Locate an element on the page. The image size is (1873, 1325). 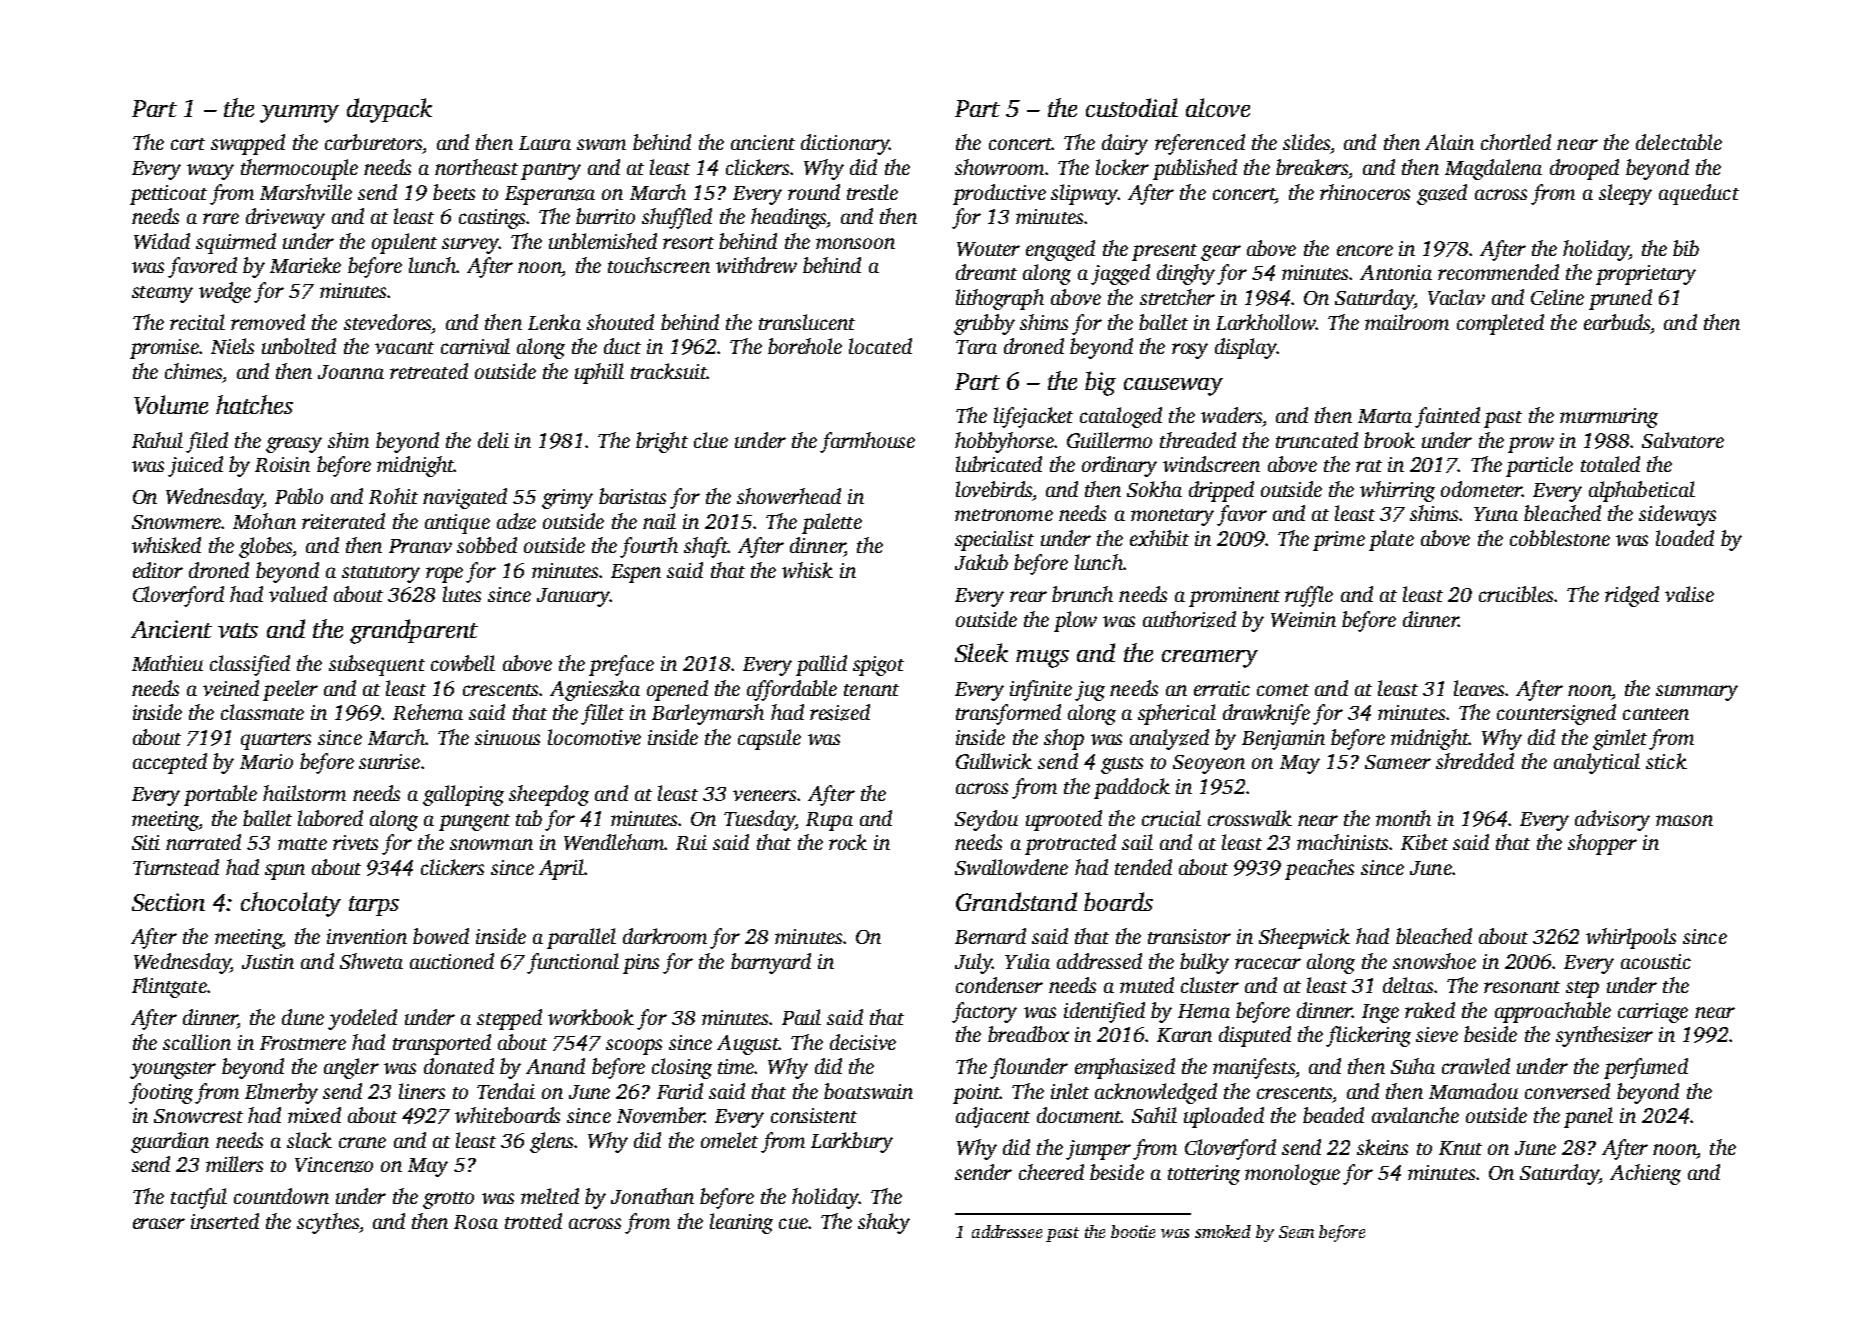
drooped is located at coordinates (1584, 169).
